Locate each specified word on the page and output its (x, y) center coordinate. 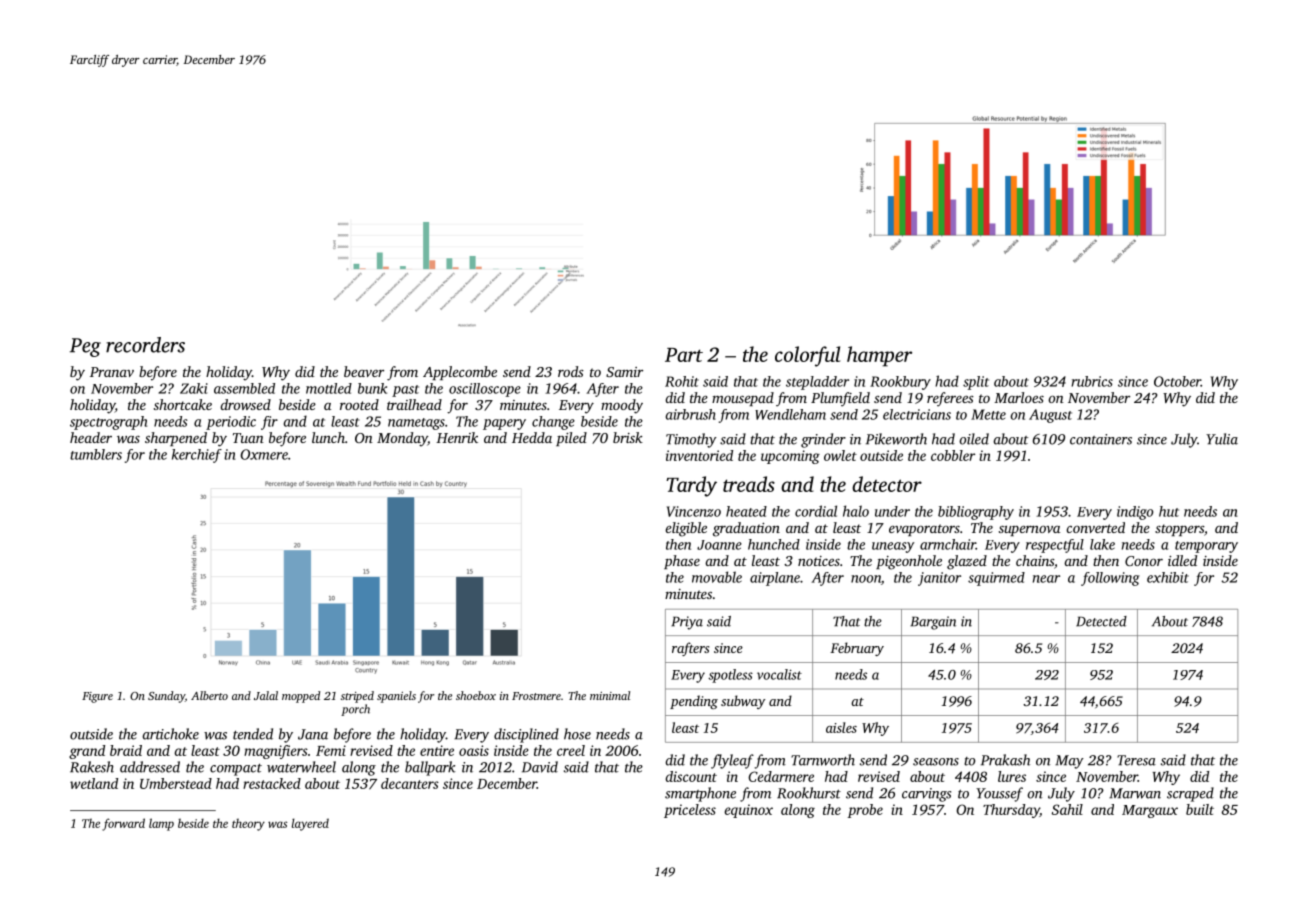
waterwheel (301, 767)
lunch (328, 437)
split (976, 383)
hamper (879, 356)
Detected (1101, 621)
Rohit (682, 381)
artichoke (170, 734)
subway (743, 702)
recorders (145, 345)
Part (684, 355)
